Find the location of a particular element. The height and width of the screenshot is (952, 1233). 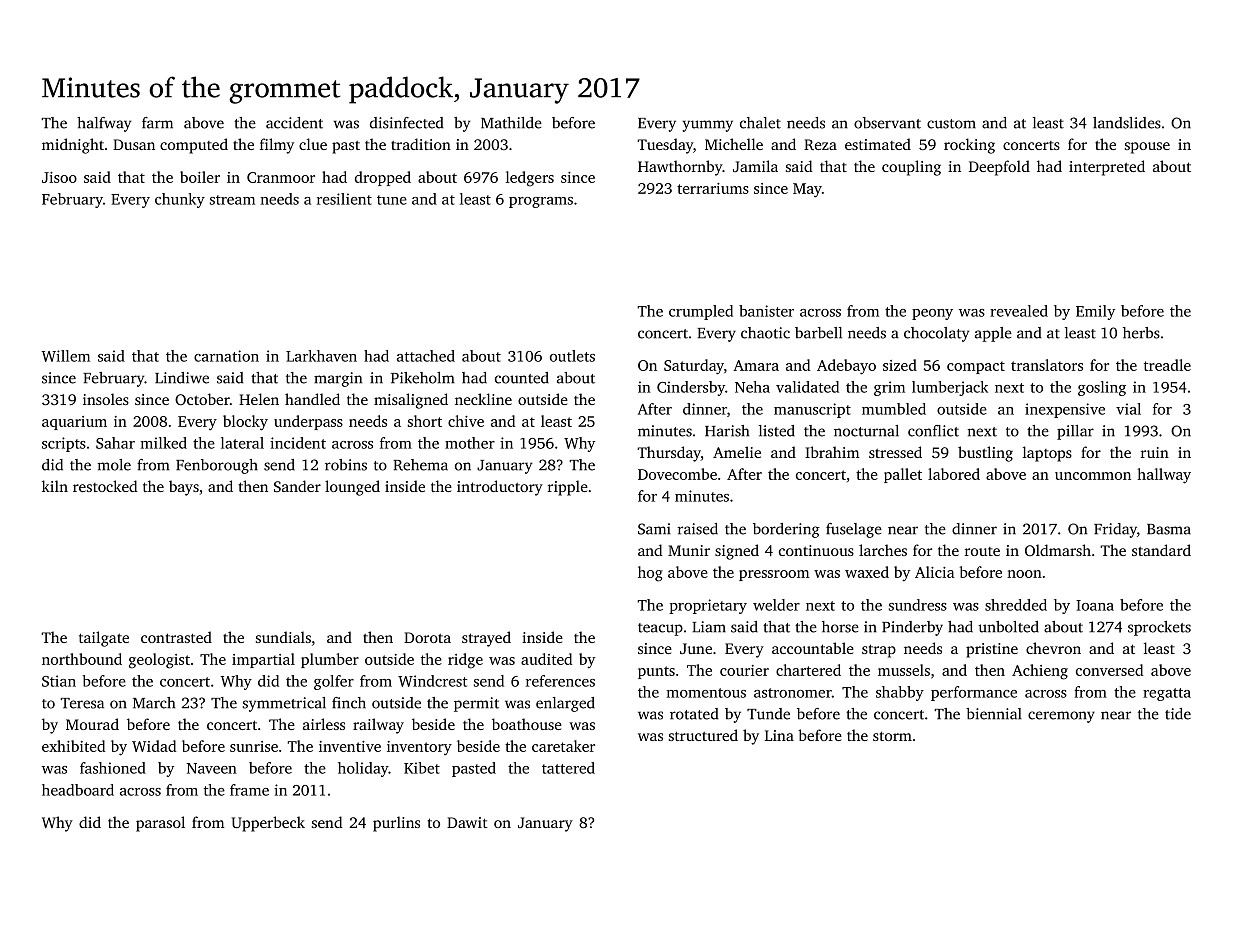

Larkhaven is located at coordinates (321, 356).
